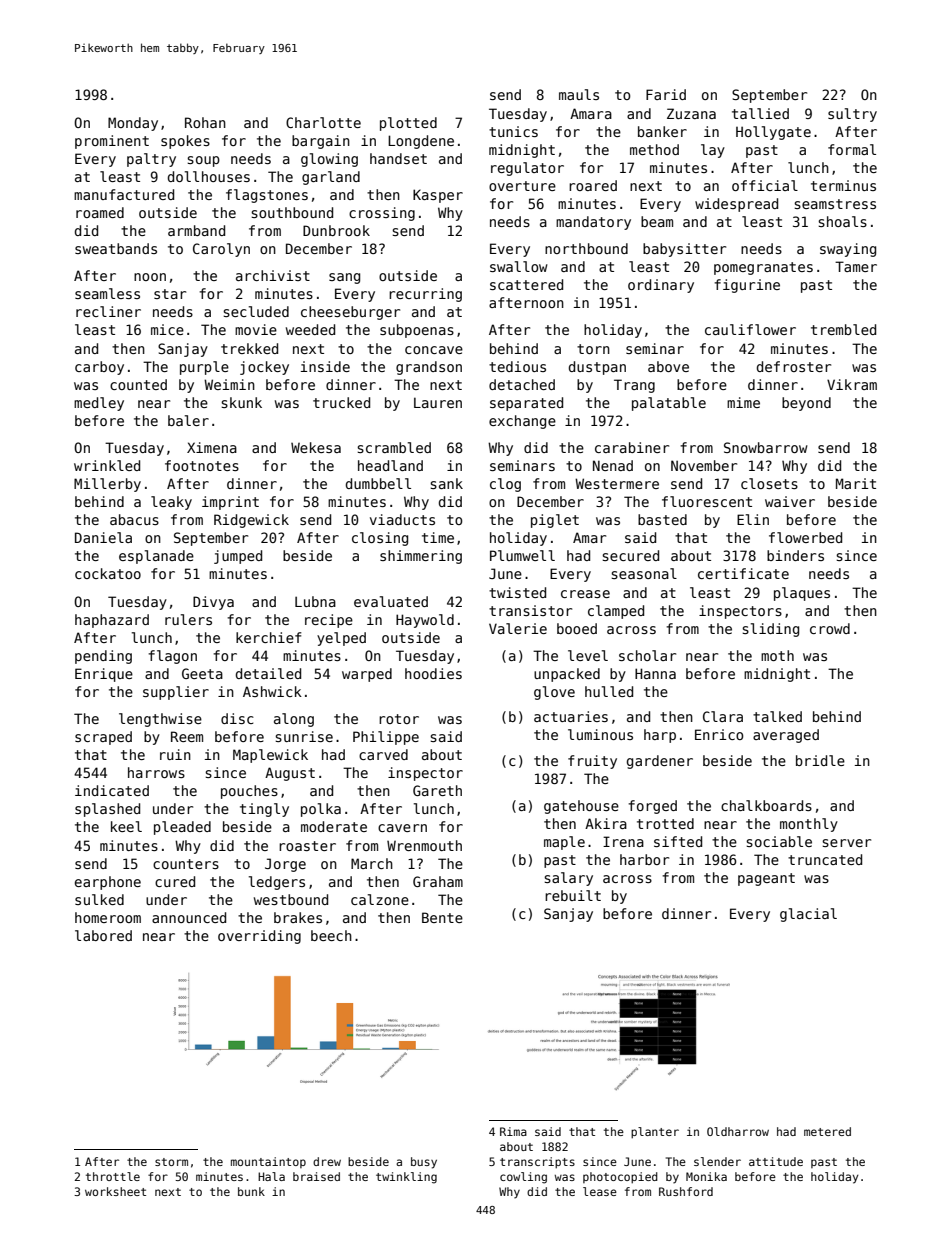 This document has width=952, height=1233. Describe the element at coordinates (251, 521) in the document. I see `Ridgewick` at that location.
